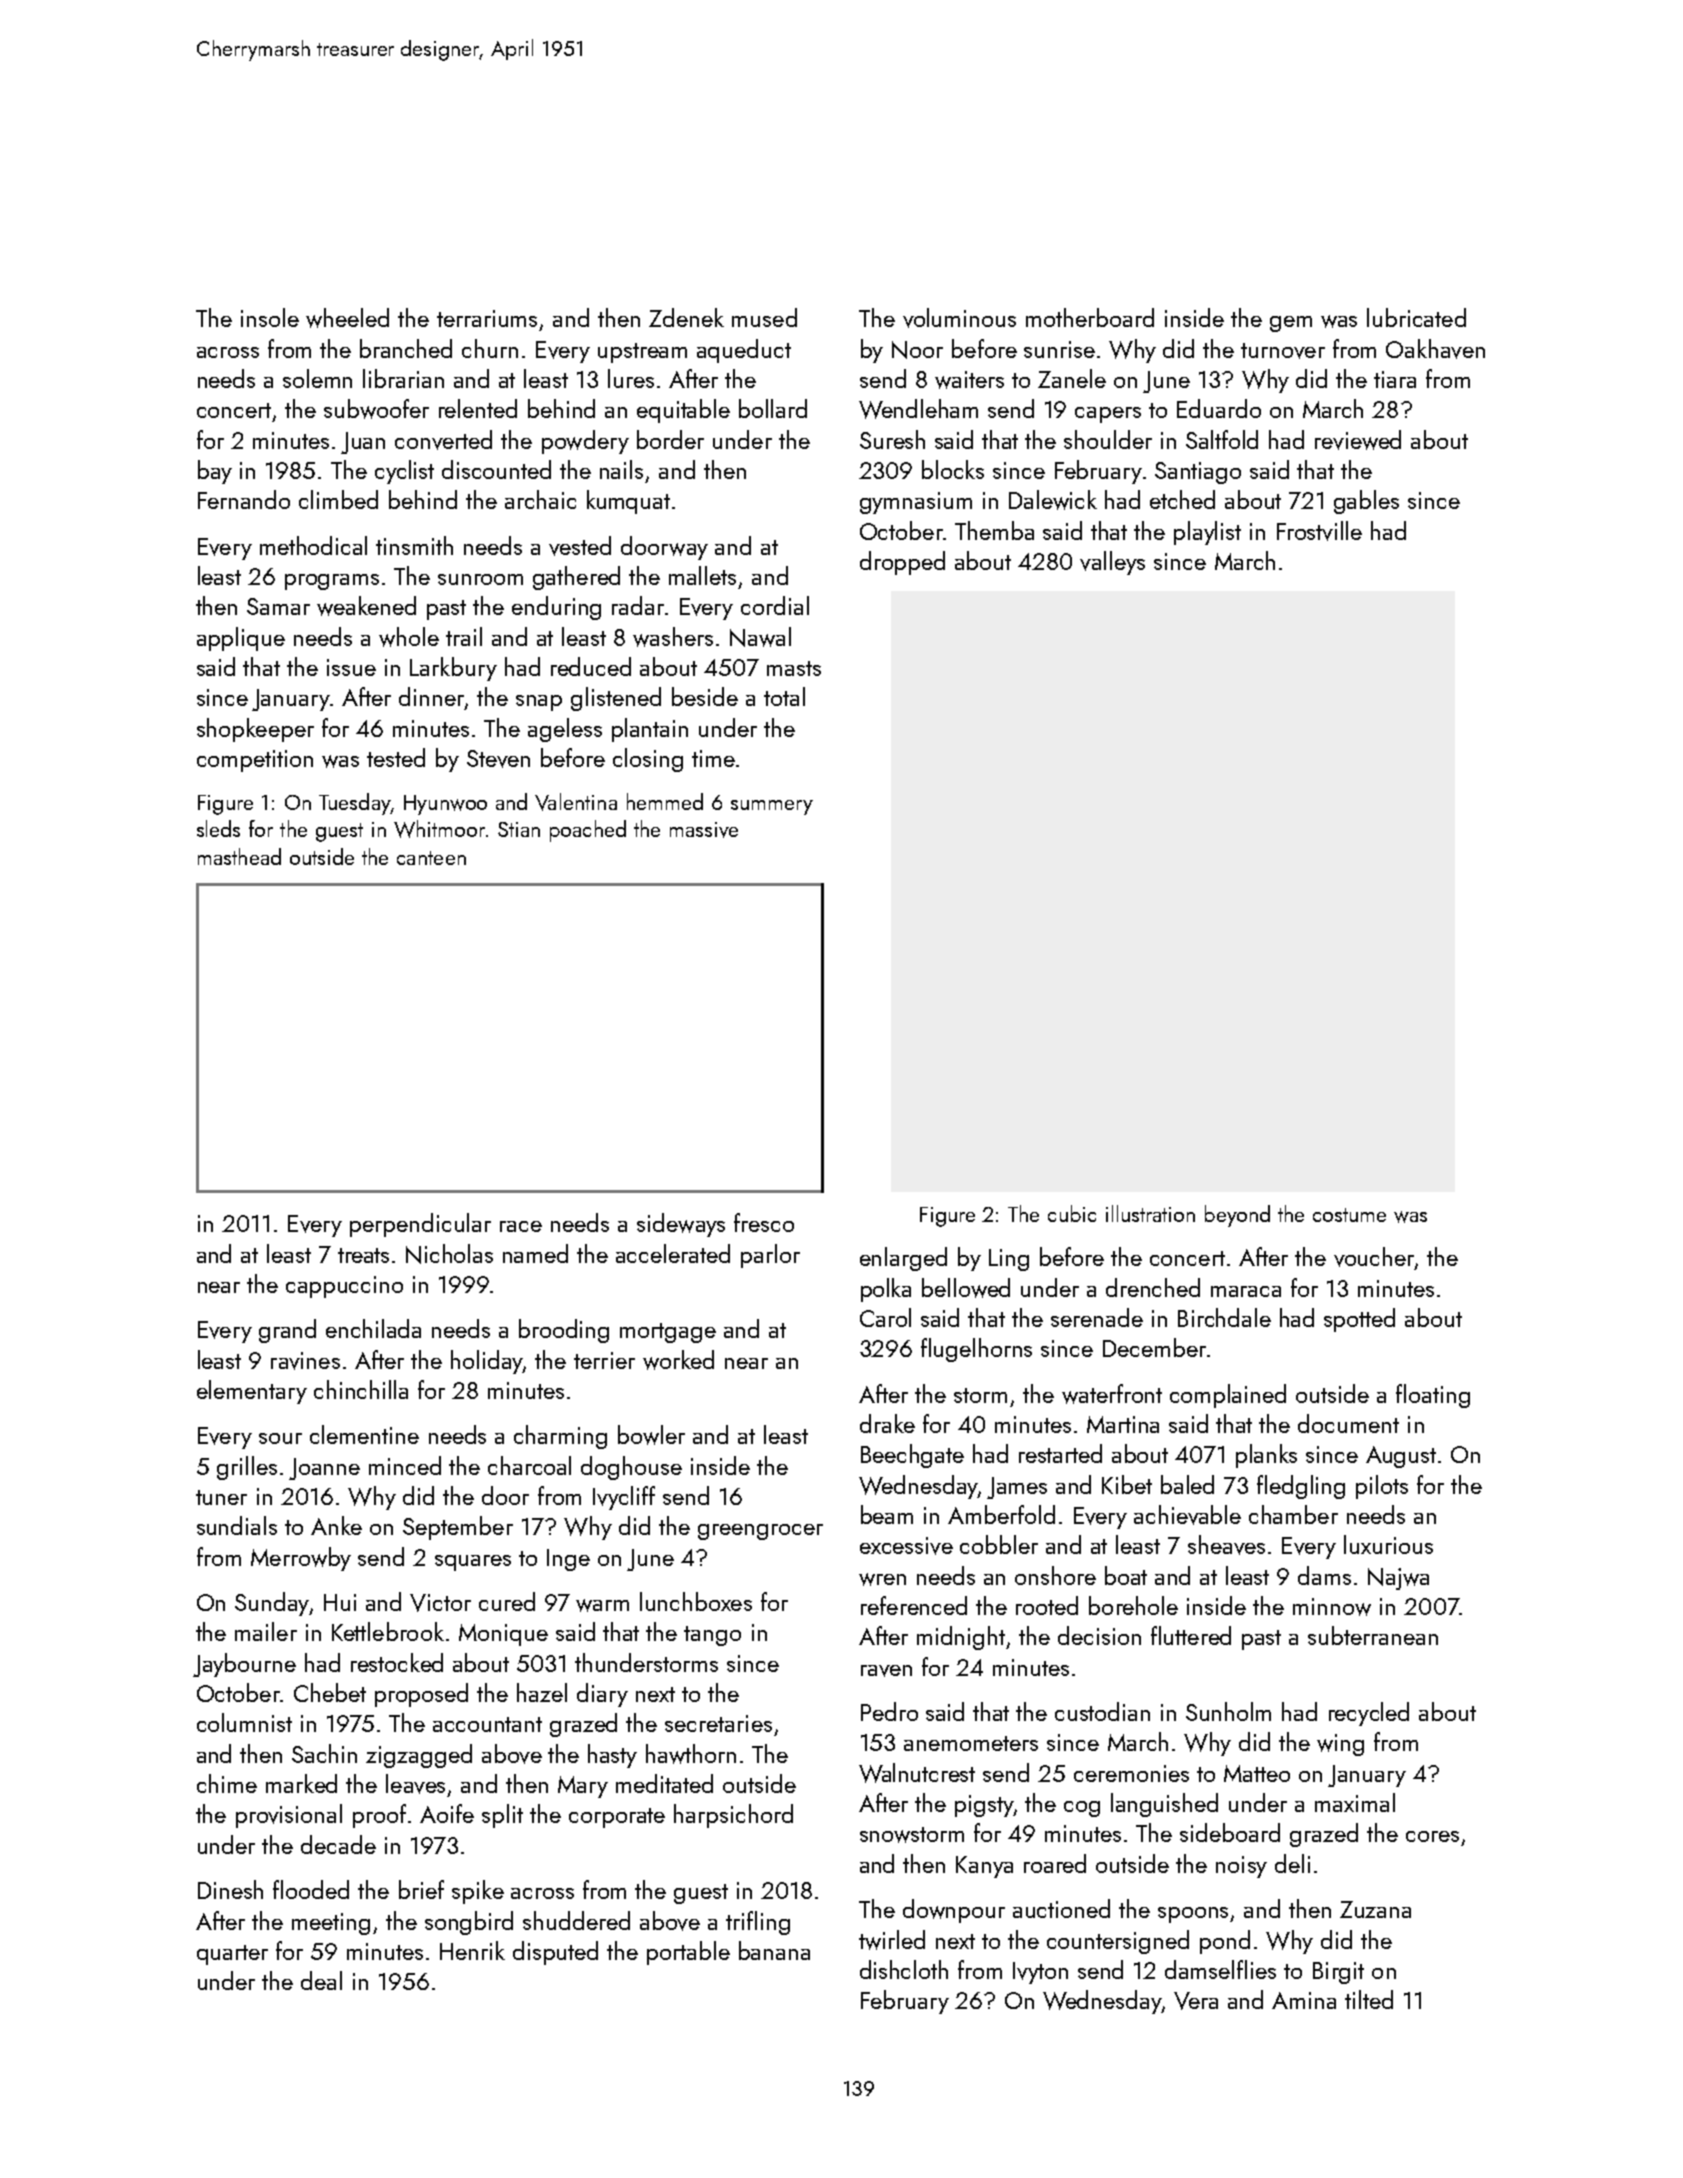  I want to click on cappuccino, so click(344, 1287).
